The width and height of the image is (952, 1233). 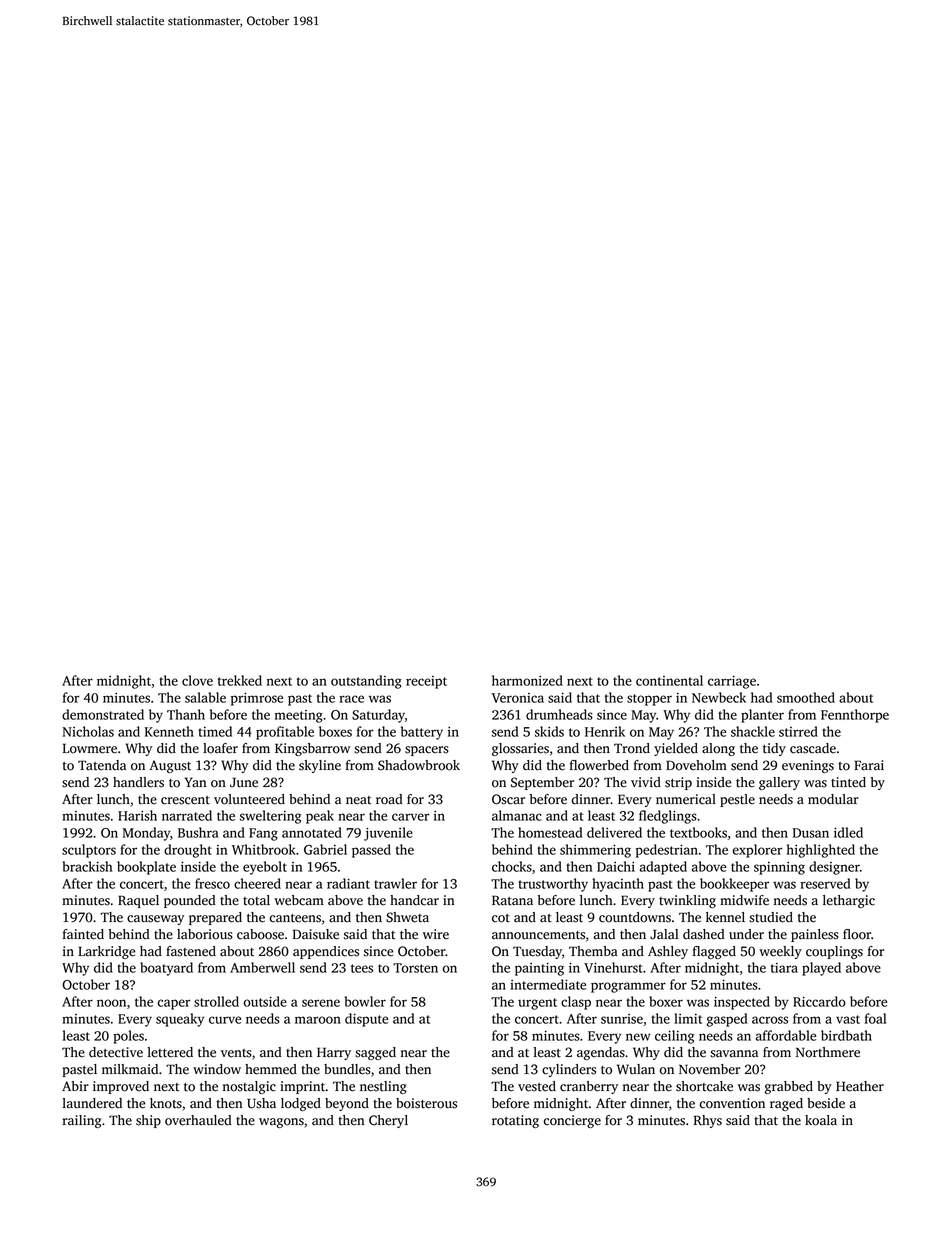 What do you see at coordinates (821, 1120) in the image?
I see `koala` at bounding box center [821, 1120].
